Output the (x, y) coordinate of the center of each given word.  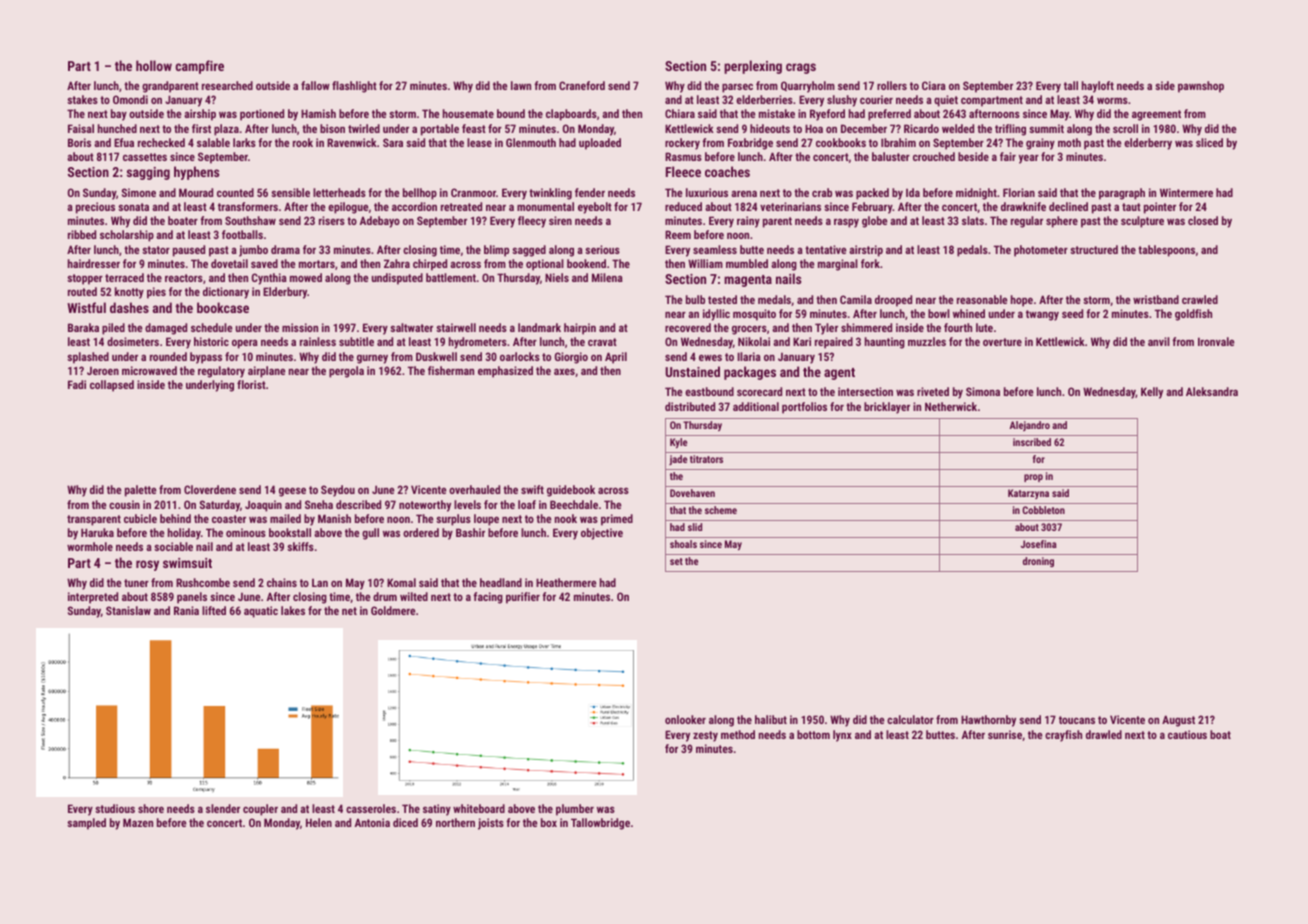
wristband (1156, 299)
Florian (1019, 192)
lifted (214, 610)
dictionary (226, 293)
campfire (199, 67)
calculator (910, 719)
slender (223, 808)
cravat (602, 342)
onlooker (685, 719)
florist (251, 384)
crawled (1200, 299)
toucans (1077, 720)
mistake (777, 113)
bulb (695, 299)
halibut (771, 719)
